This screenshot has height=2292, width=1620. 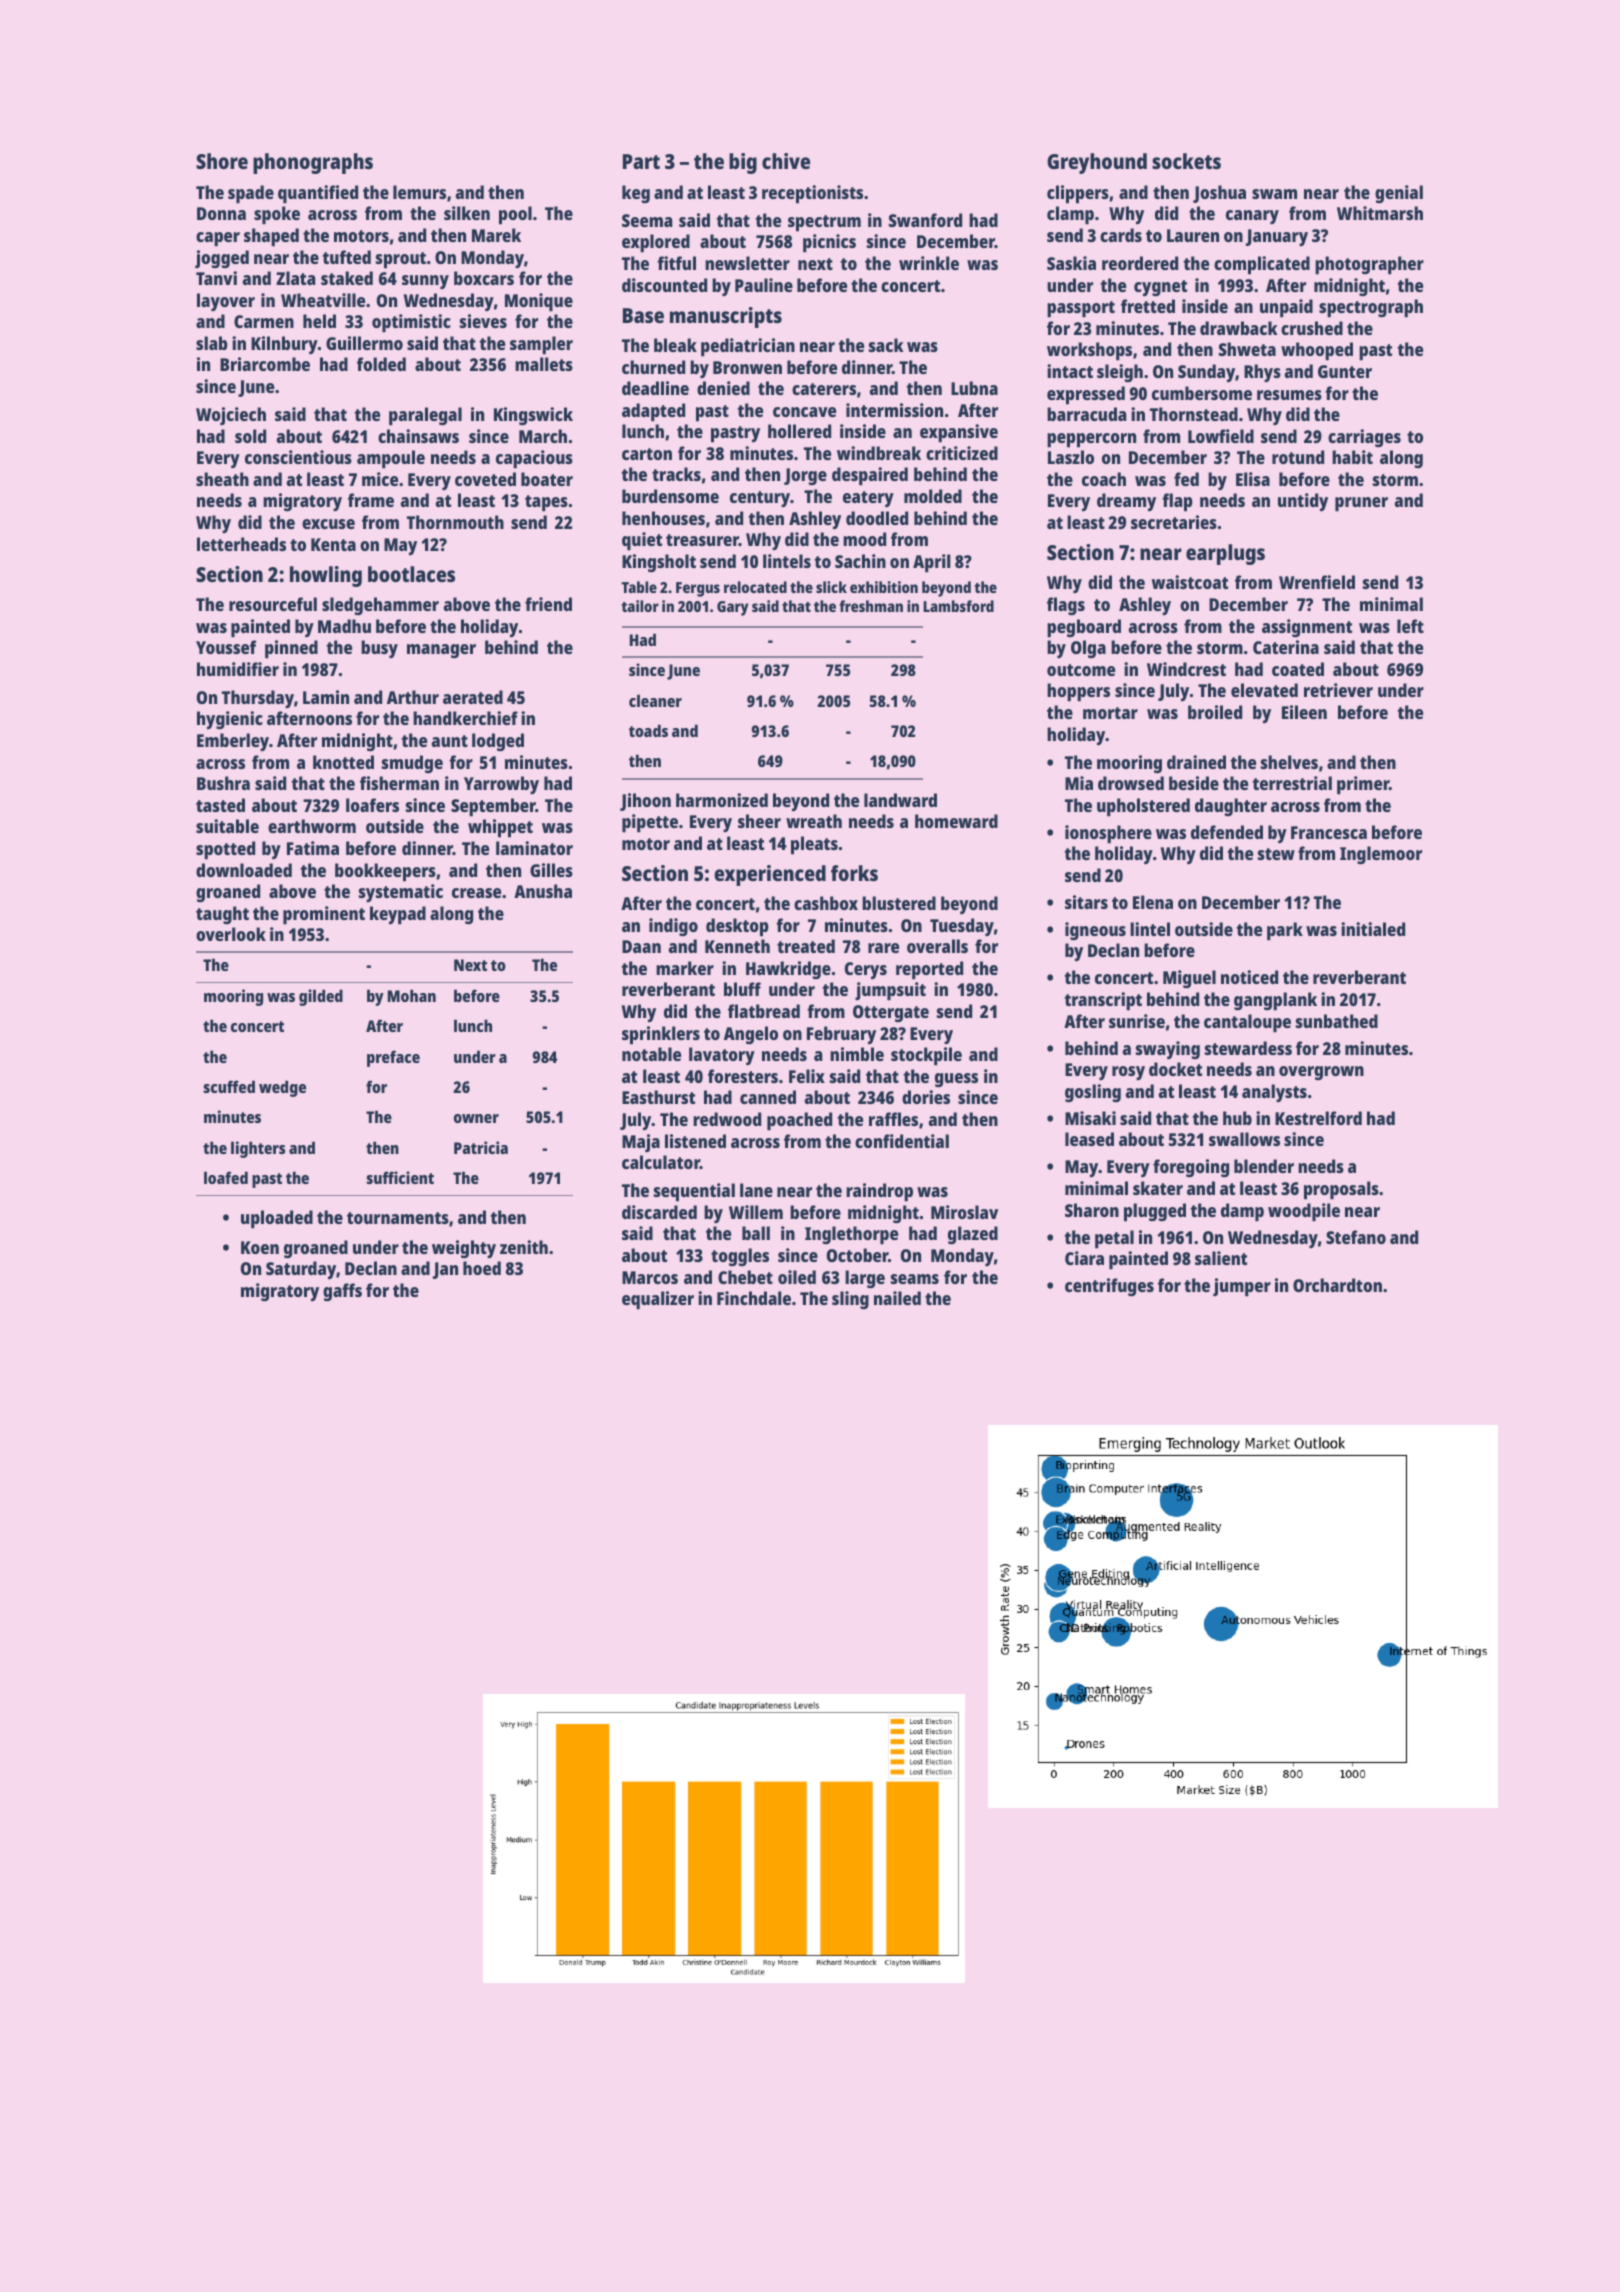 I want to click on prominent, so click(x=324, y=915).
